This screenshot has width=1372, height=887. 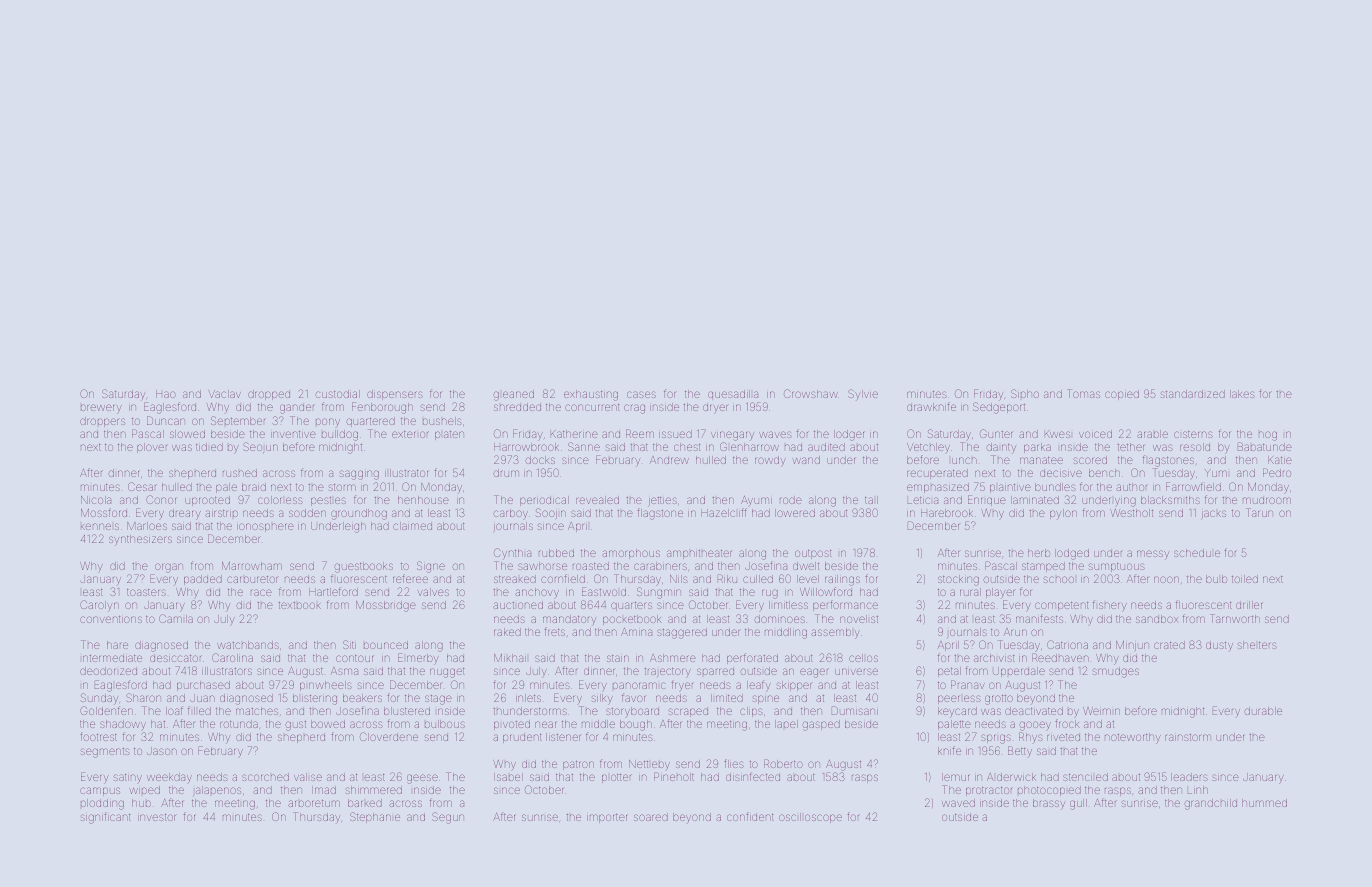 What do you see at coordinates (591, 395) in the screenshot?
I see `exhausting` at bounding box center [591, 395].
